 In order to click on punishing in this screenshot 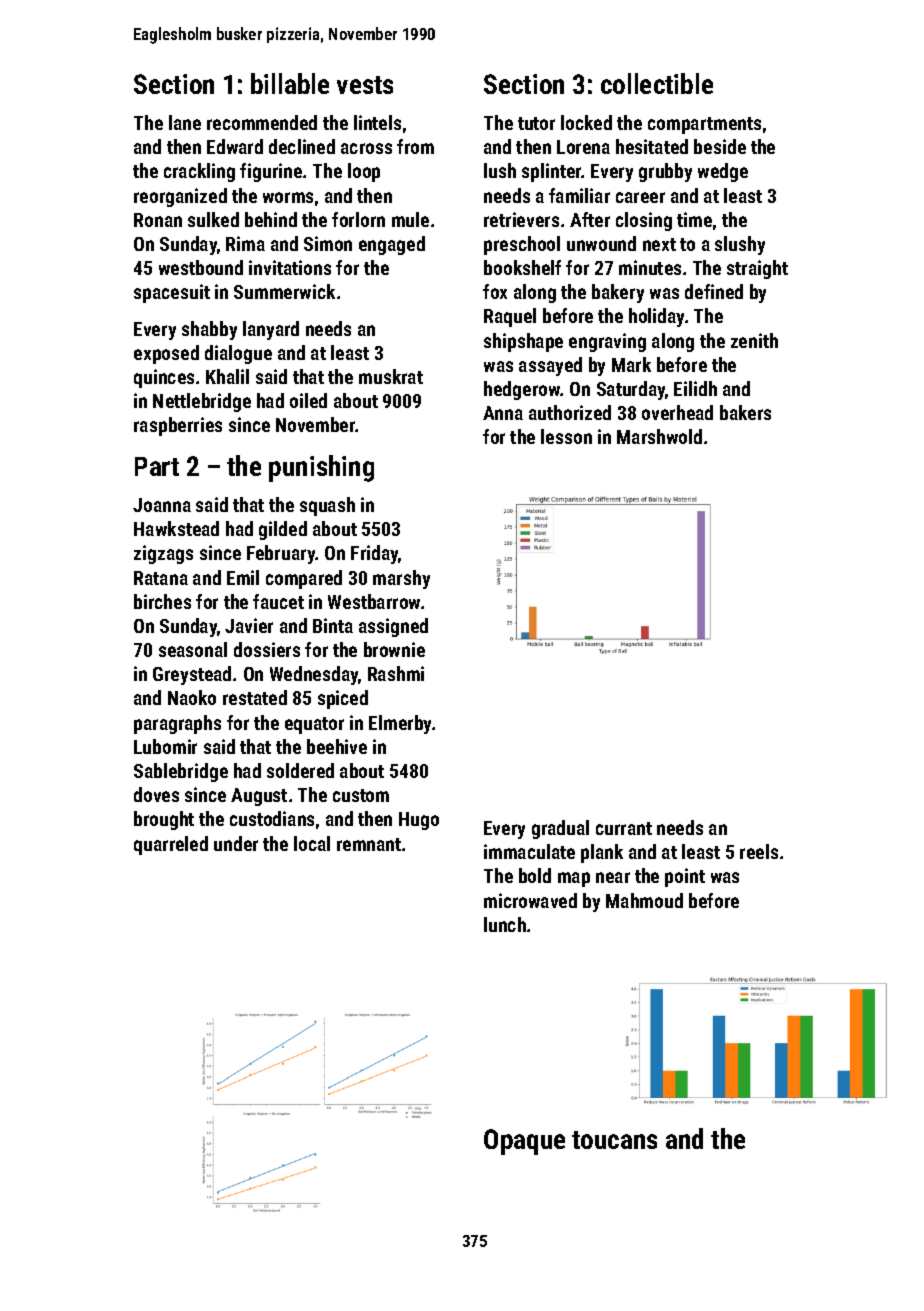, I will do `click(321, 468)`.
